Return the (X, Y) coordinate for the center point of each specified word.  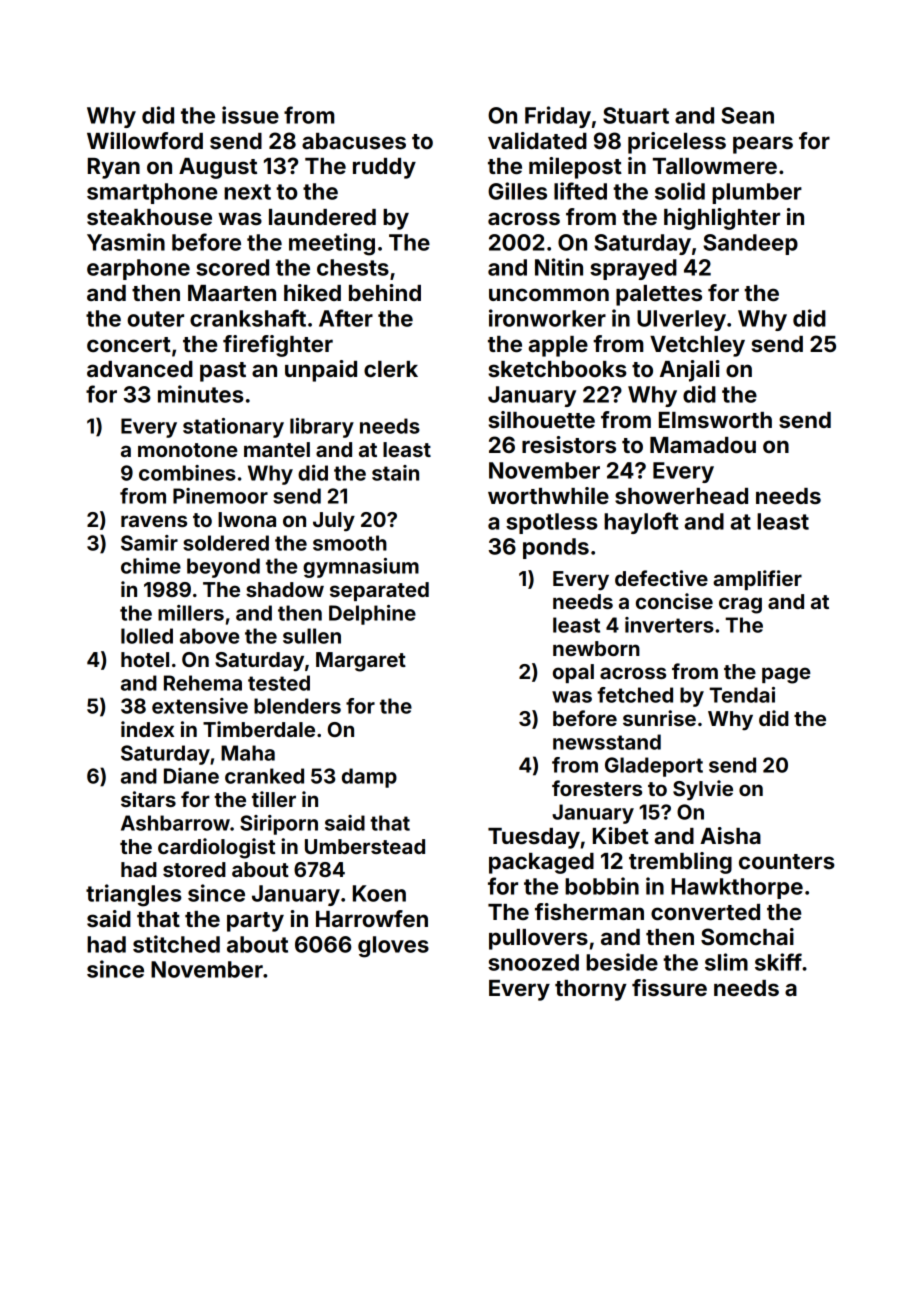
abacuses (354, 141)
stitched (176, 944)
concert (129, 344)
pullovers (538, 939)
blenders (297, 706)
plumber (757, 193)
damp (369, 778)
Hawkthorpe (737, 888)
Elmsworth (715, 420)
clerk (391, 369)
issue (250, 115)
